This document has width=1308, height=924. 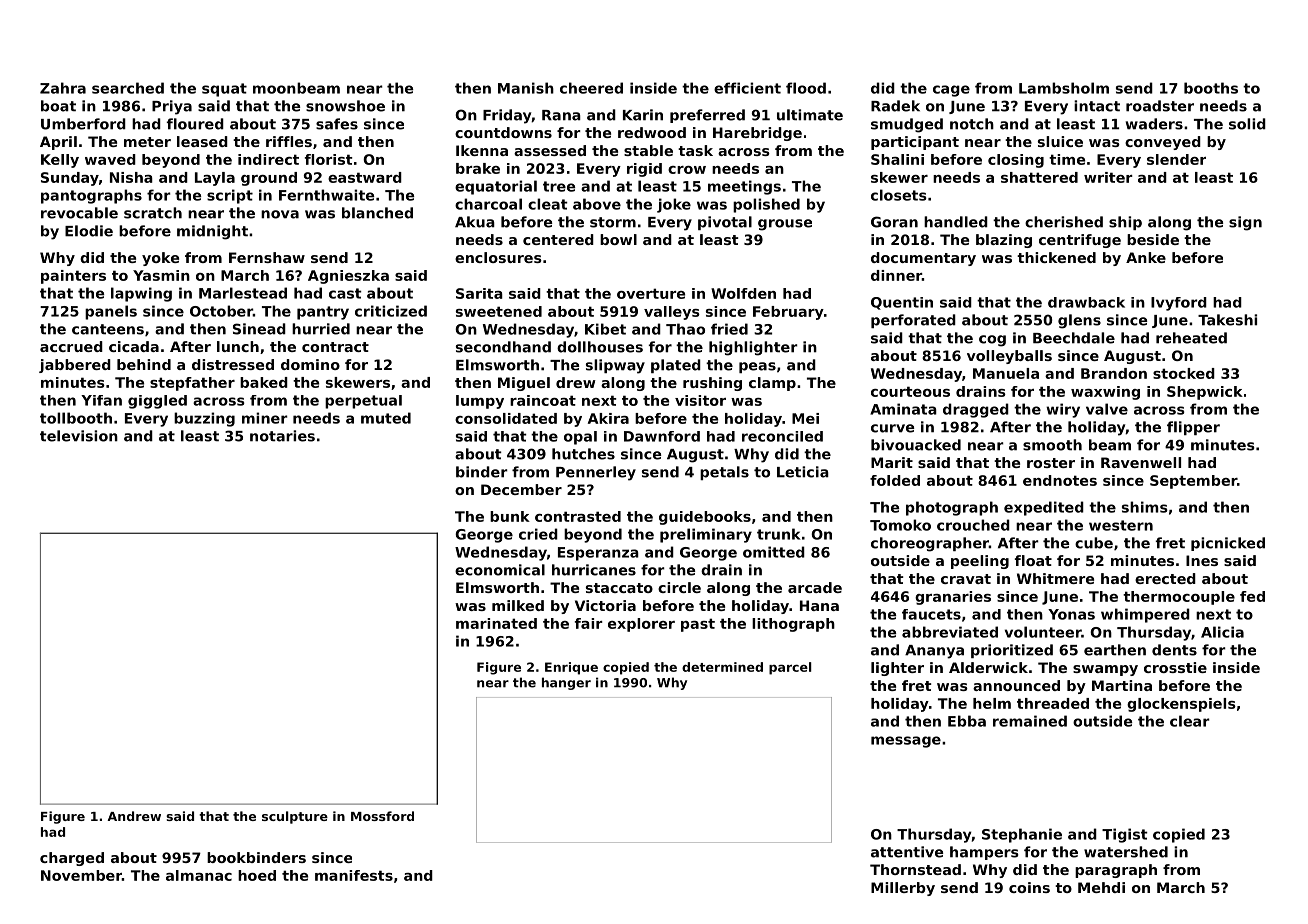 What do you see at coordinates (224, 90) in the document?
I see `squat` at bounding box center [224, 90].
